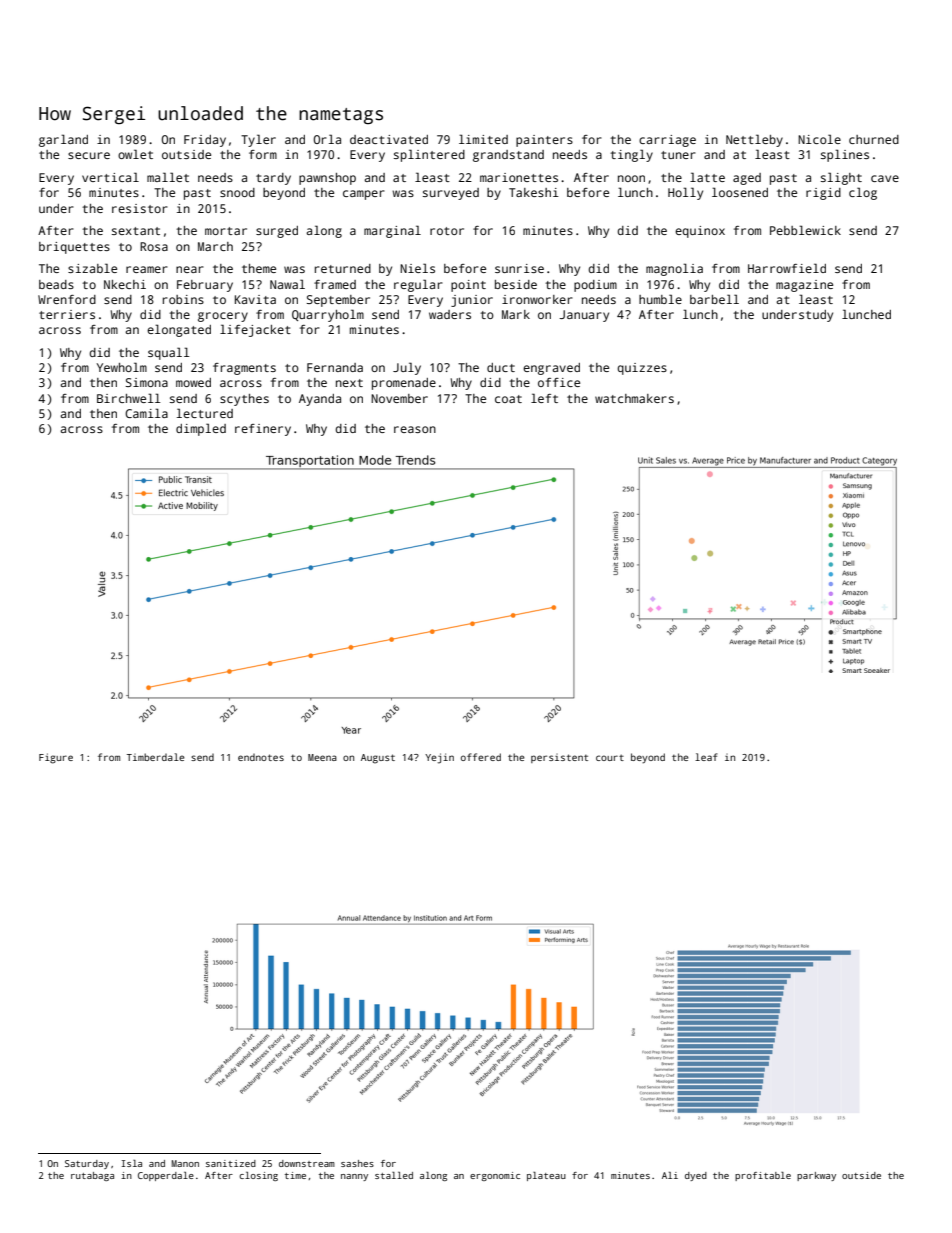 This screenshot has width=952, height=1233. Describe the element at coordinates (404, 384) in the screenshot. I see `promenade` at that location.
